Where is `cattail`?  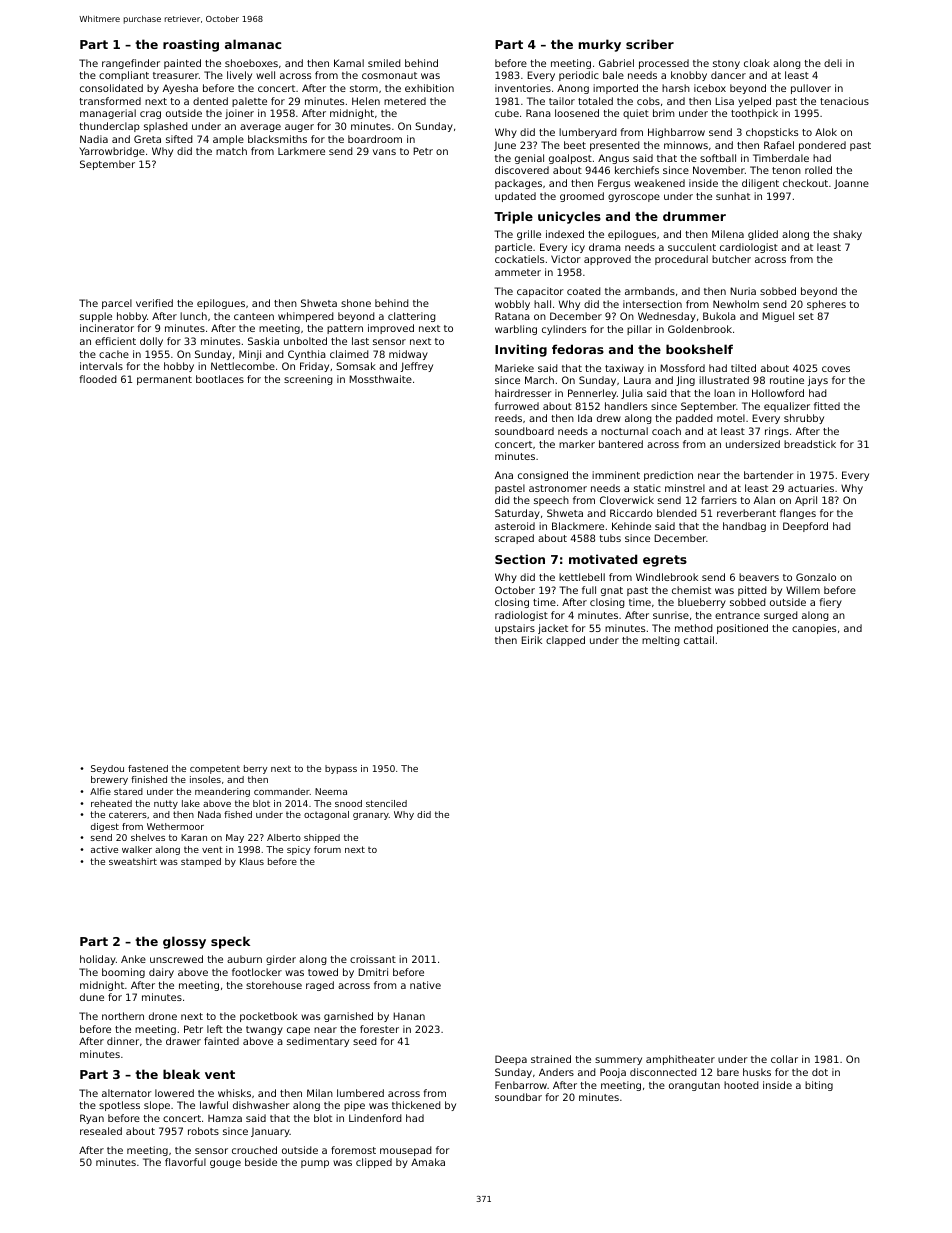
cattail is located at coordinates (699, 640).
